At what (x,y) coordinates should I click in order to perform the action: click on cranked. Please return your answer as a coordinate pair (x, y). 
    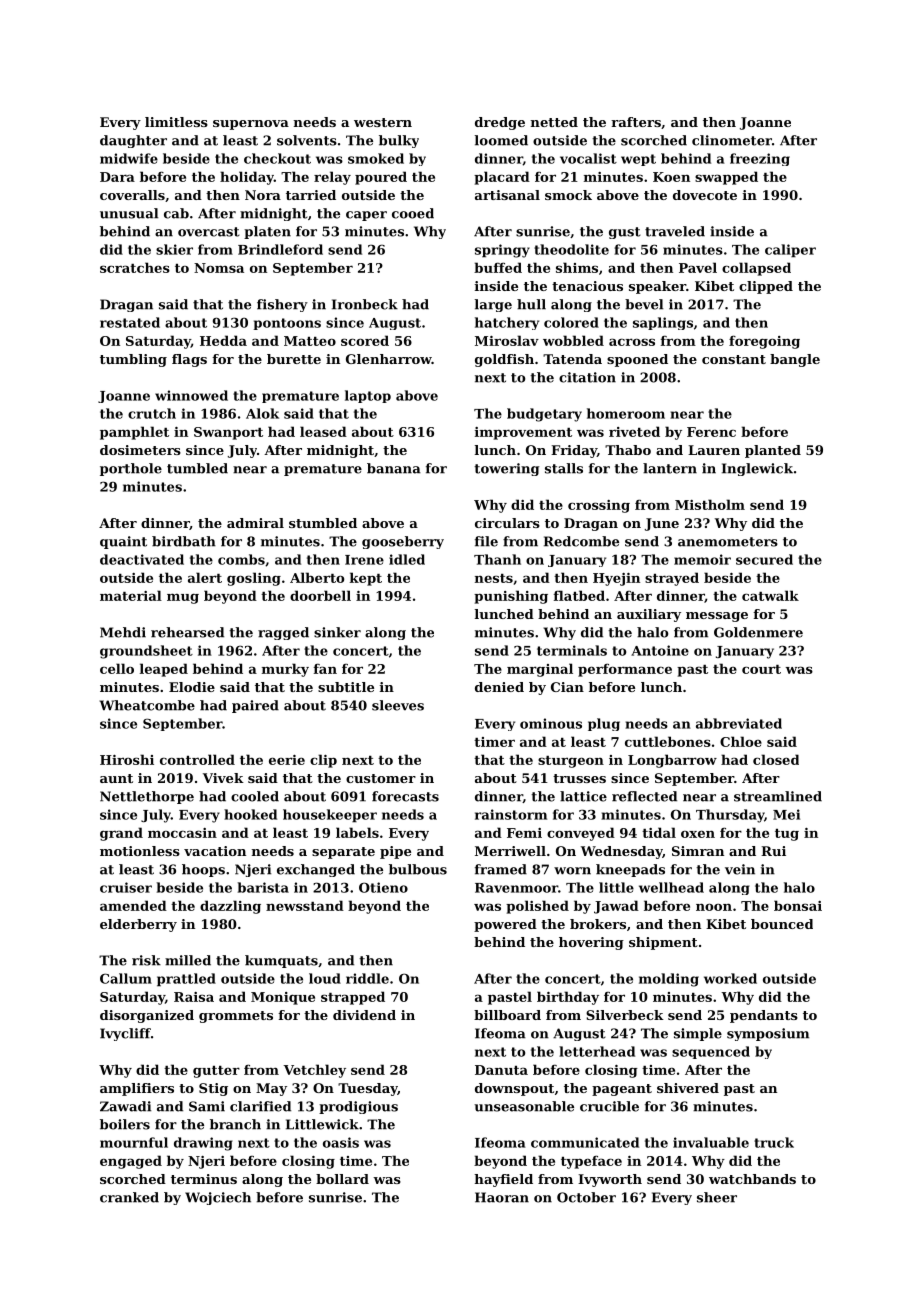
    Looking at the image, I should click on (129, 1197).
